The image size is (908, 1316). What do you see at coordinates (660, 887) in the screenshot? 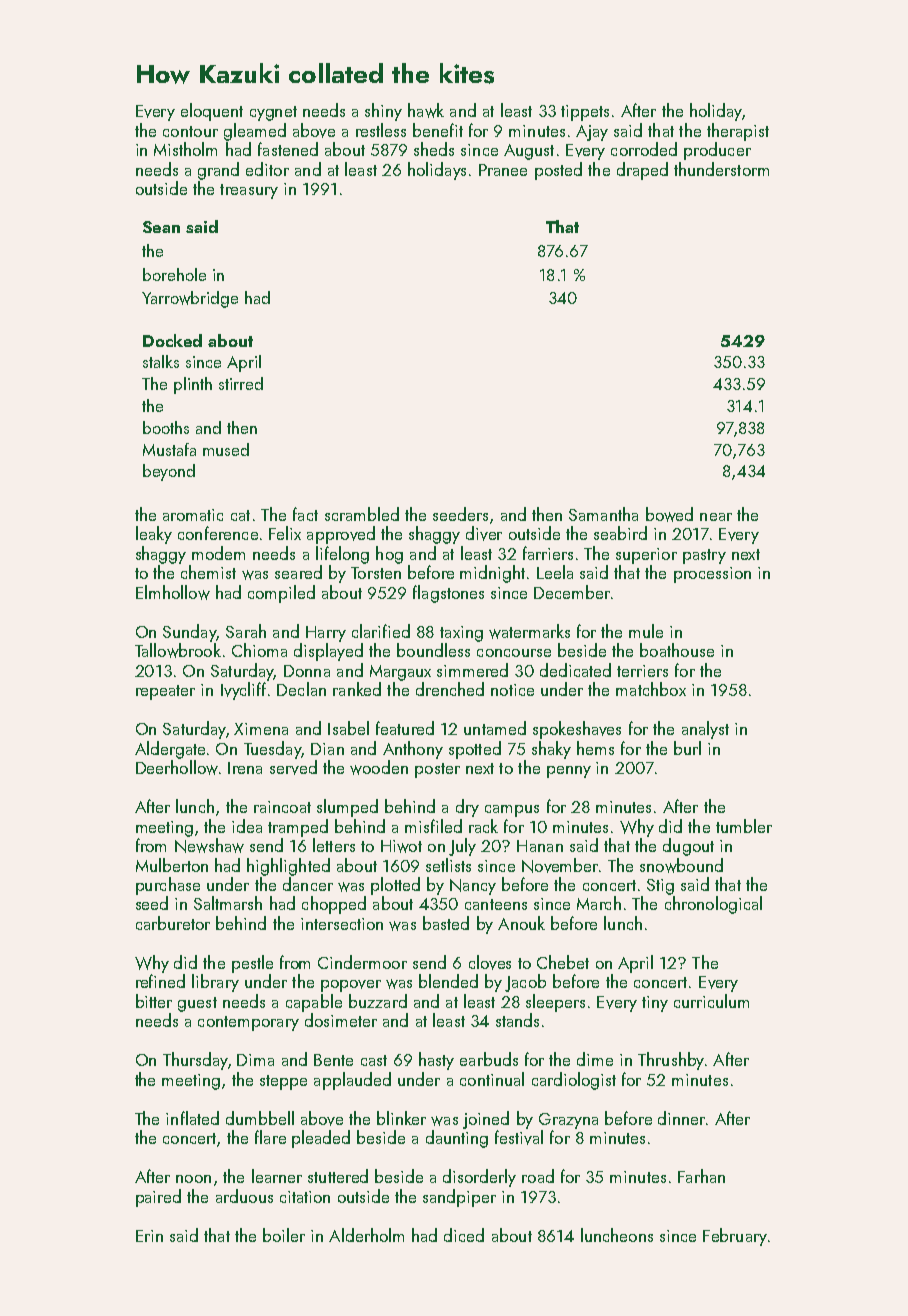
I see `Stig` at bounding box center [660, 887].
